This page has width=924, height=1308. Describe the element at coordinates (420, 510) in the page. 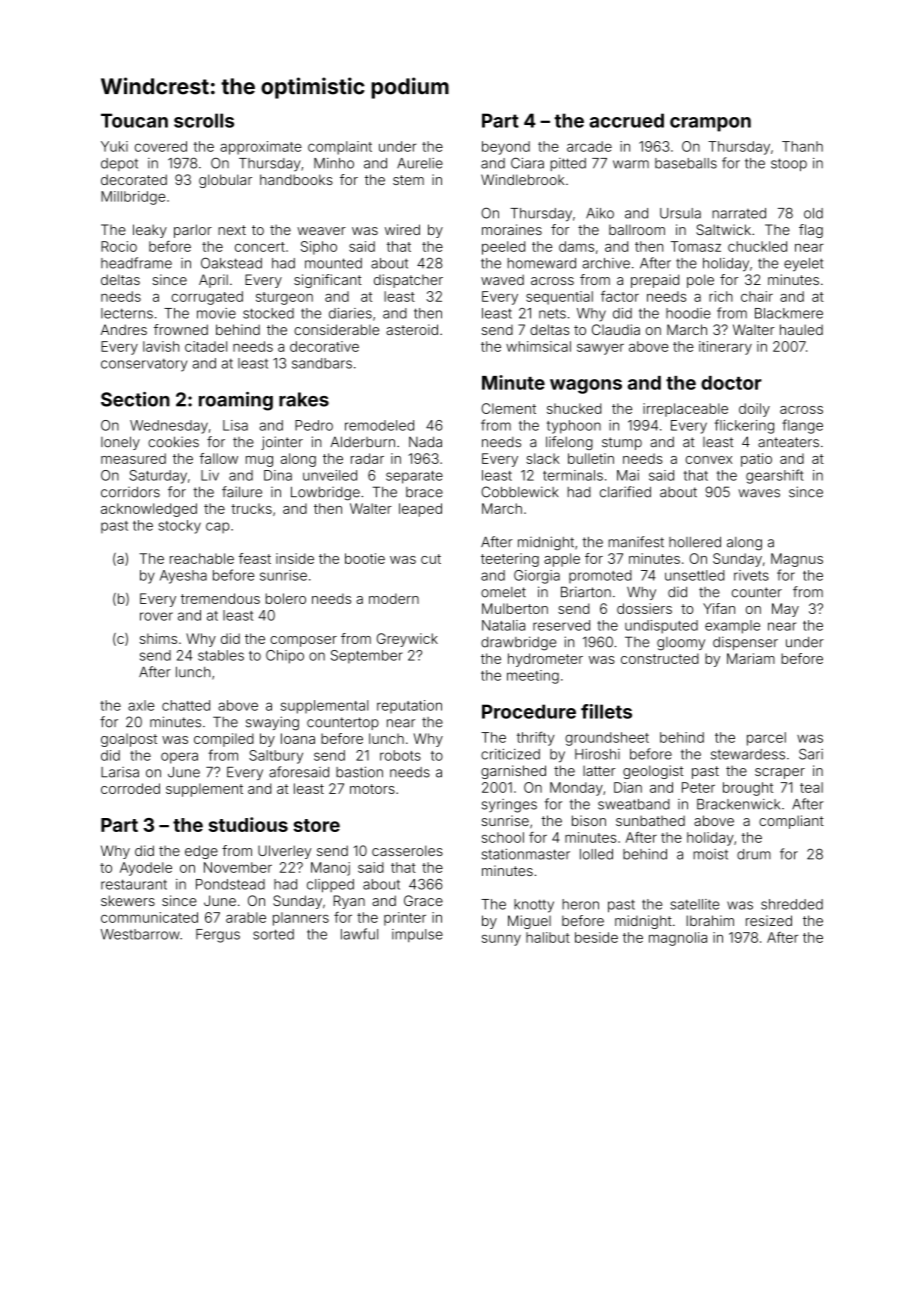

I see `leaped` at that location.
